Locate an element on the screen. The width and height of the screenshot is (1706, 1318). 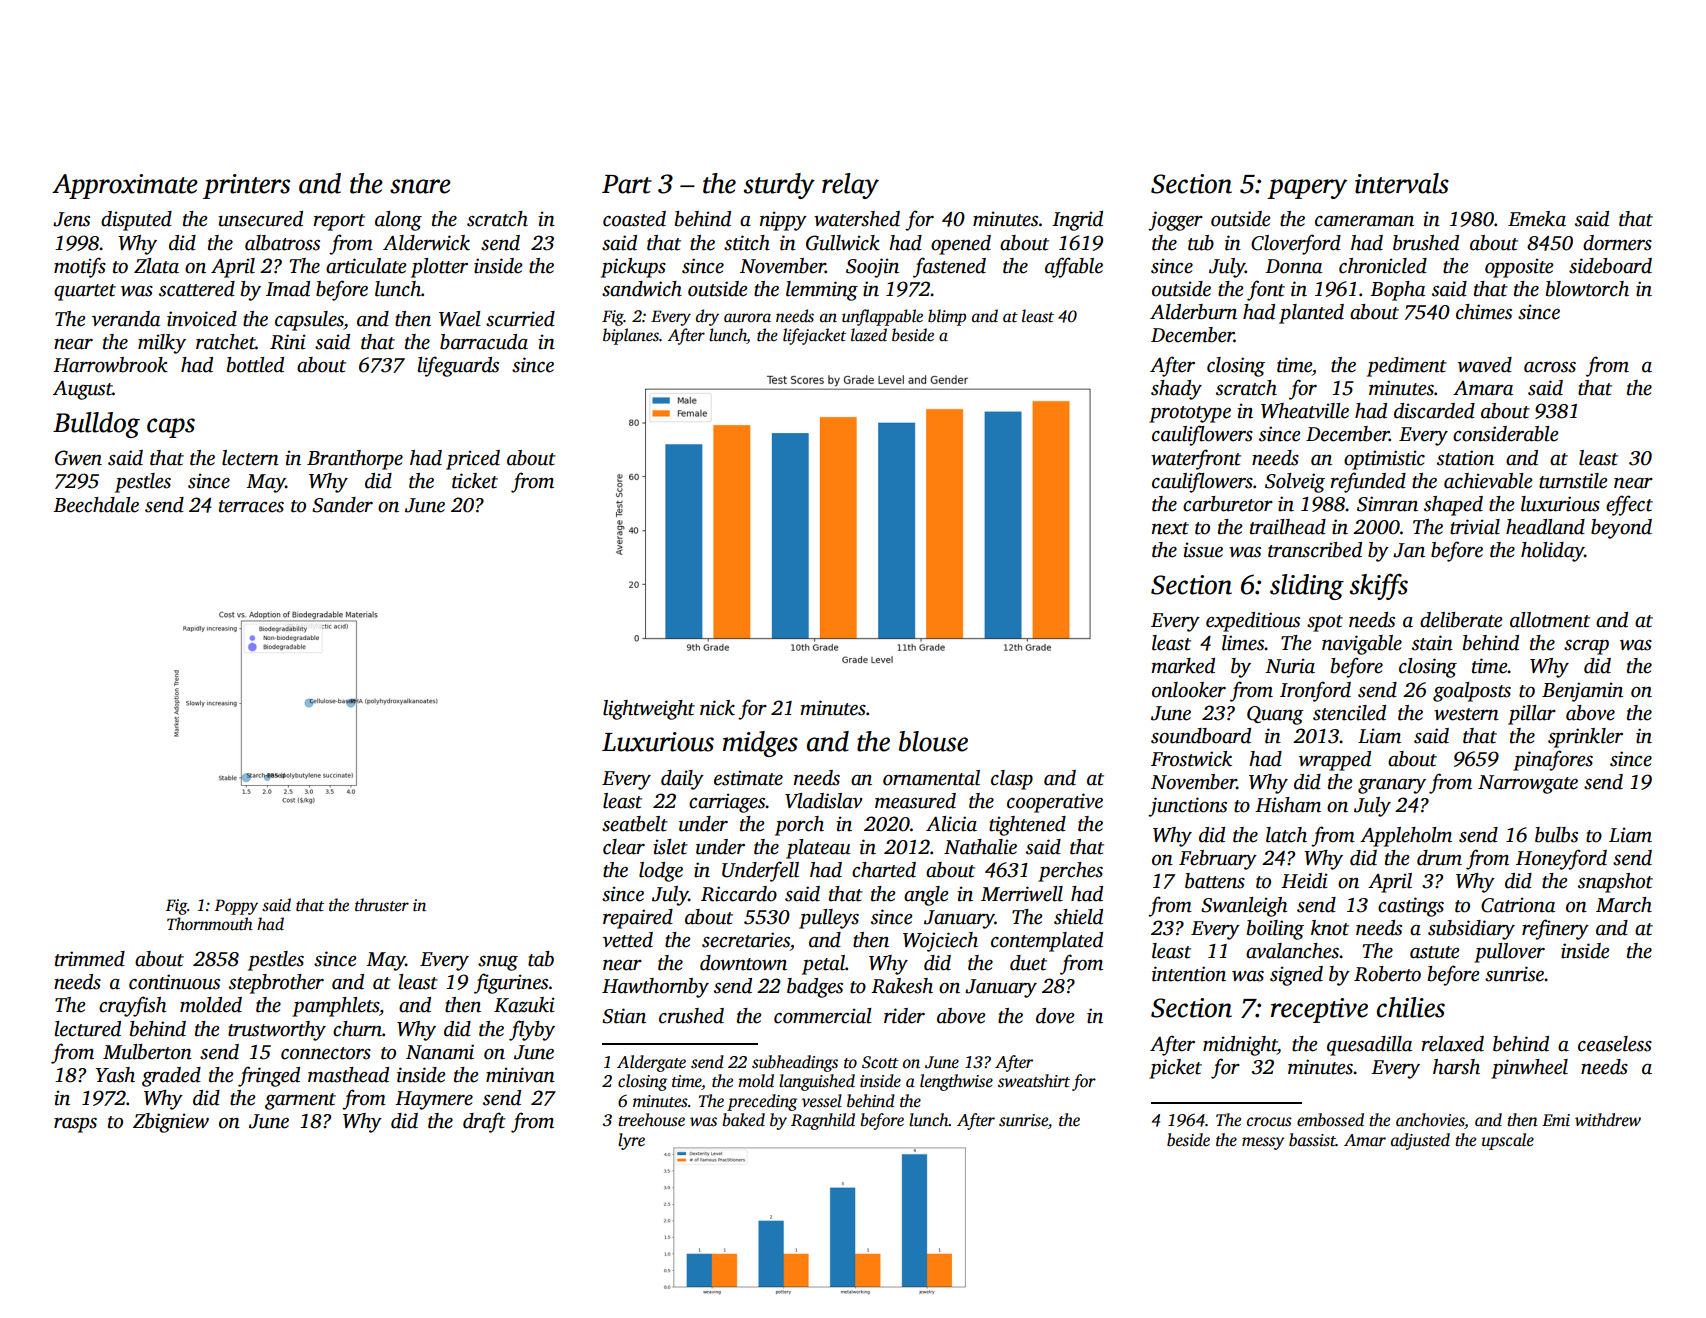
blimp is located at coordinates (947, 317).
